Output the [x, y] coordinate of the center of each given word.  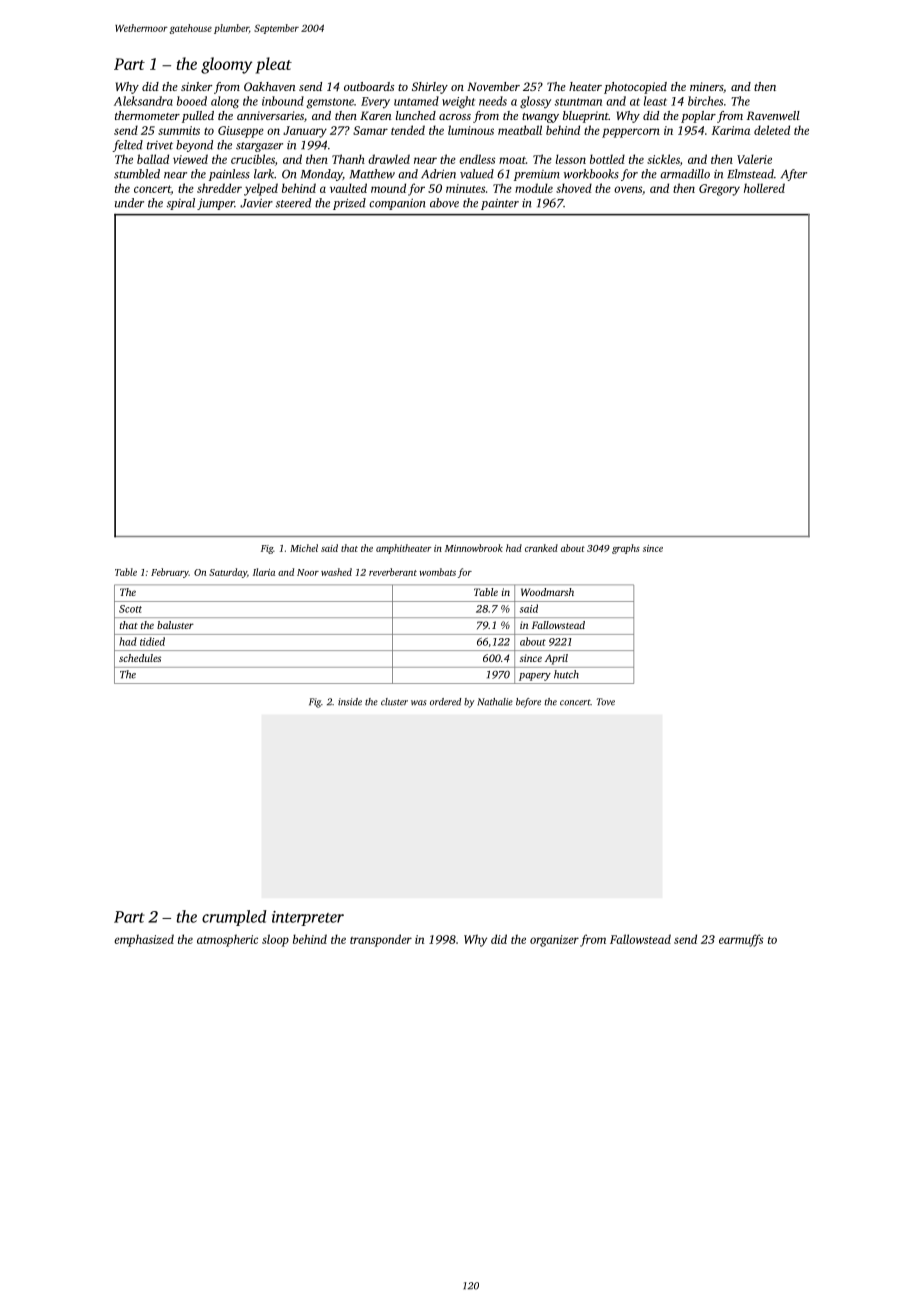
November [493, 86]
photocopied [635, 88]
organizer [554, 941]
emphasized [144, 940]
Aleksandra [143, 101]
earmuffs [741, 940]
